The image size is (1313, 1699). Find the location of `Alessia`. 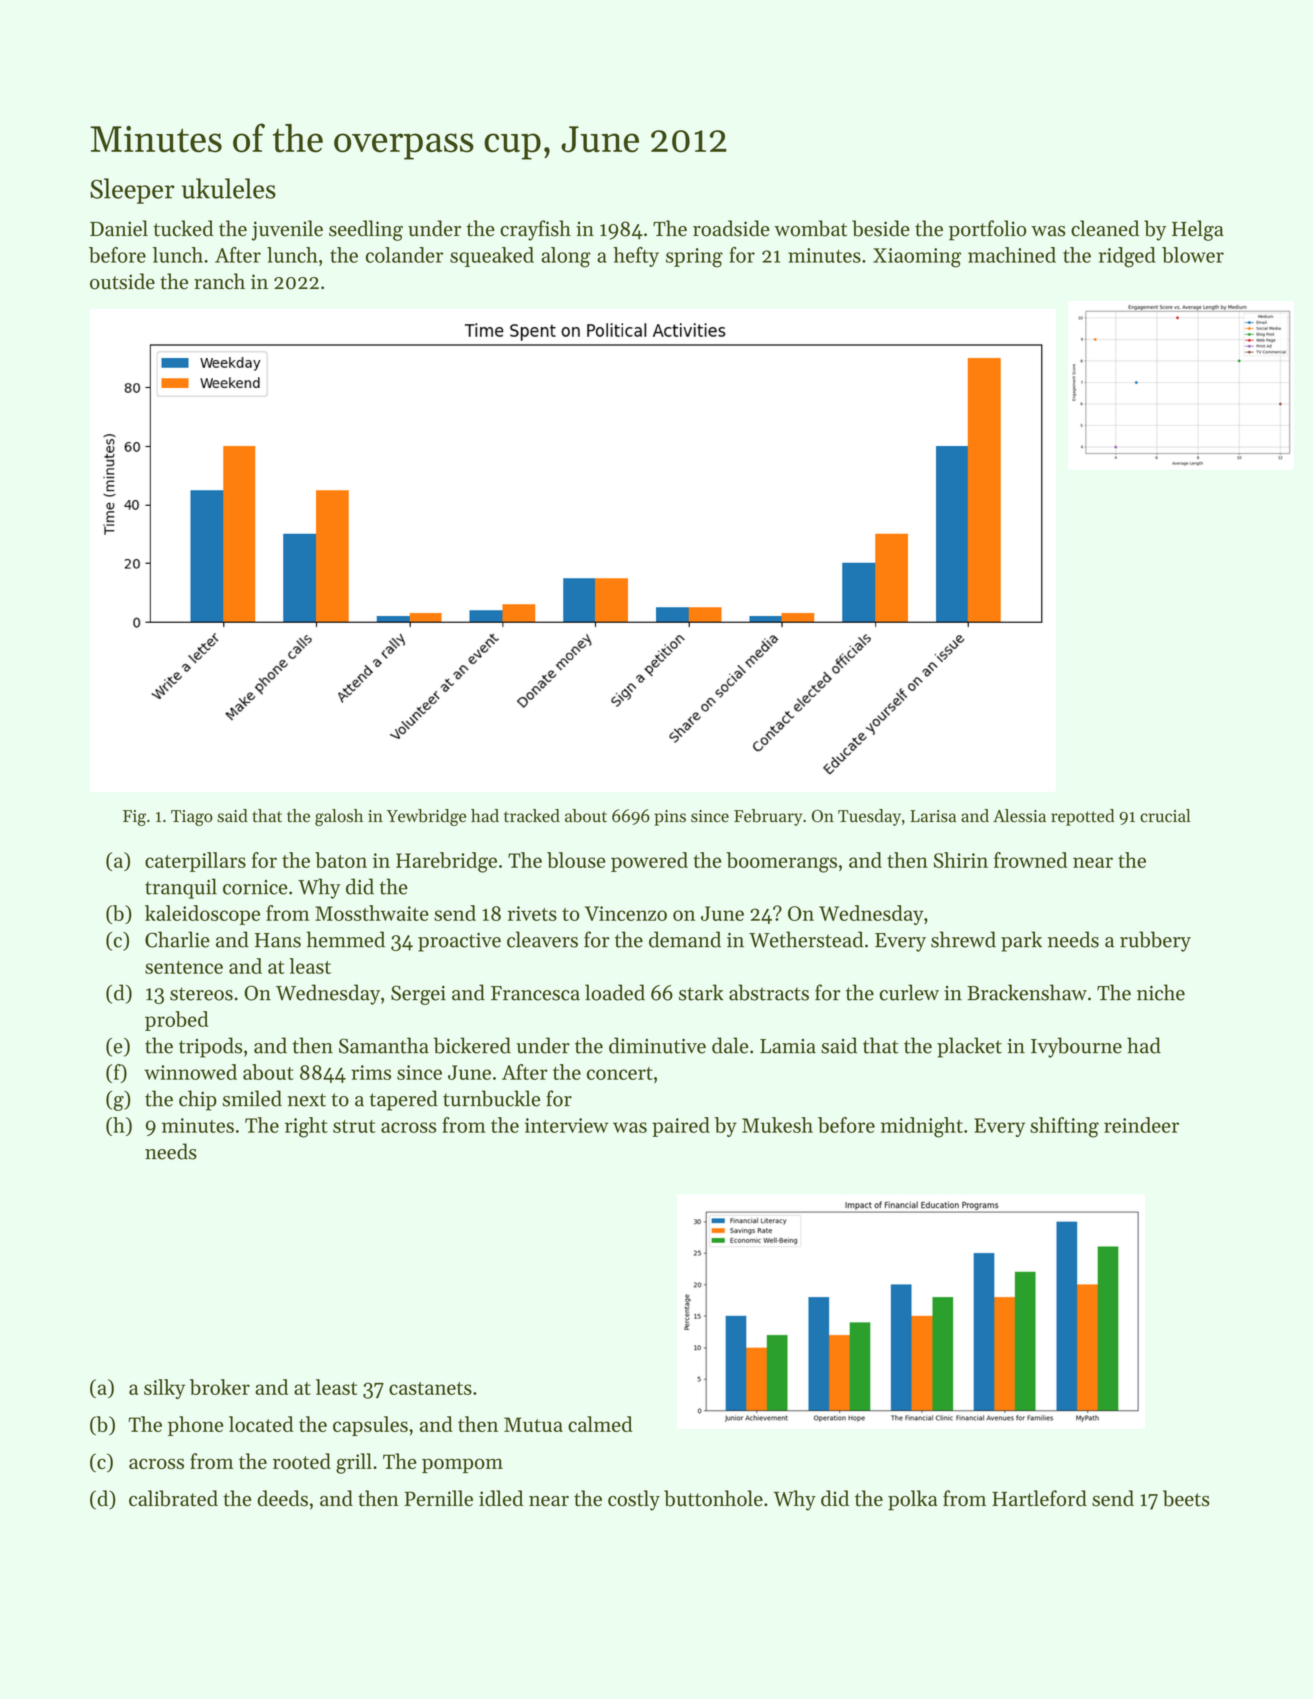

Alessia is located at coordinates (1019, 816).
